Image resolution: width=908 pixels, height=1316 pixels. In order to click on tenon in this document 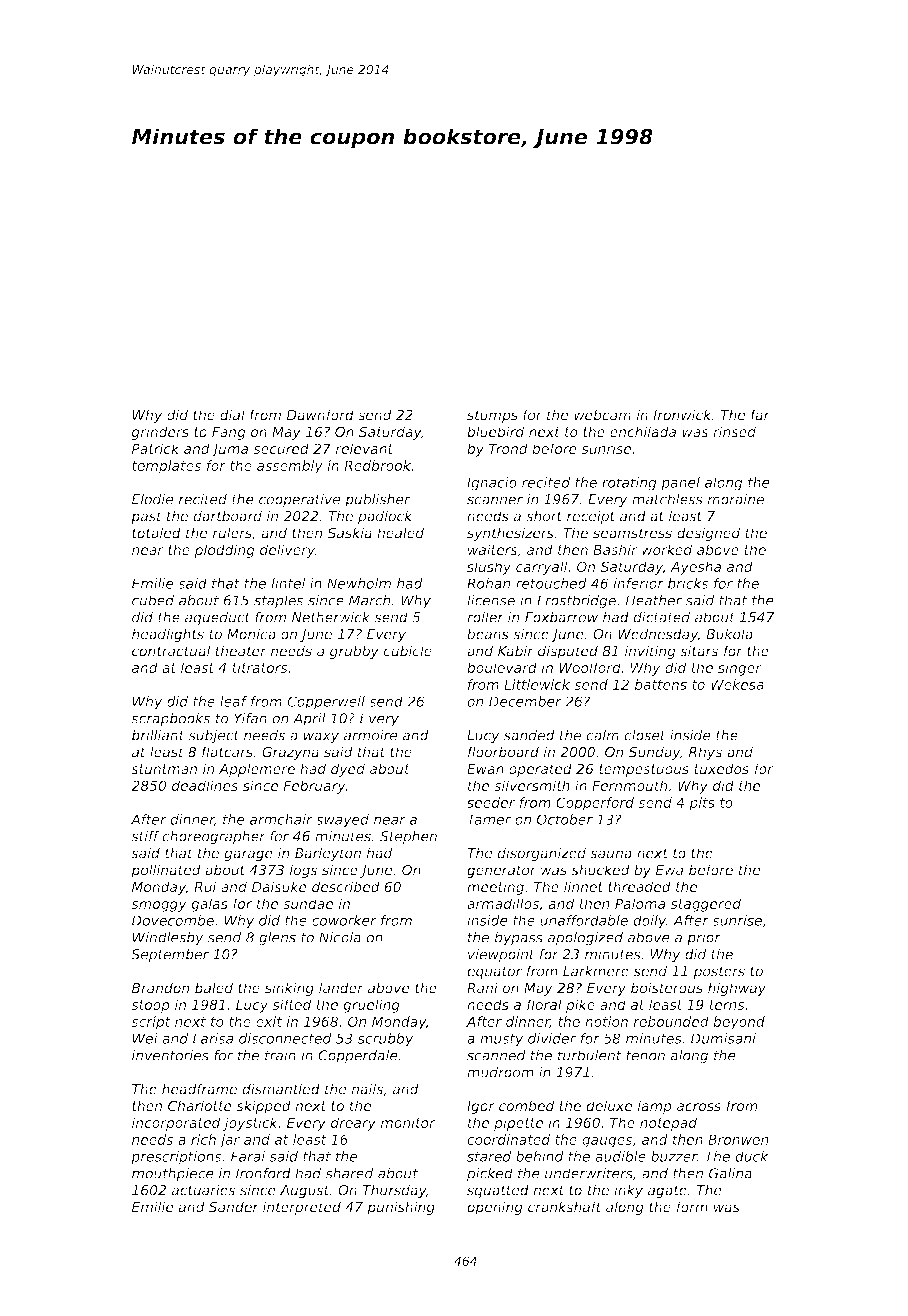, I will do `click(645, 1055)`.
